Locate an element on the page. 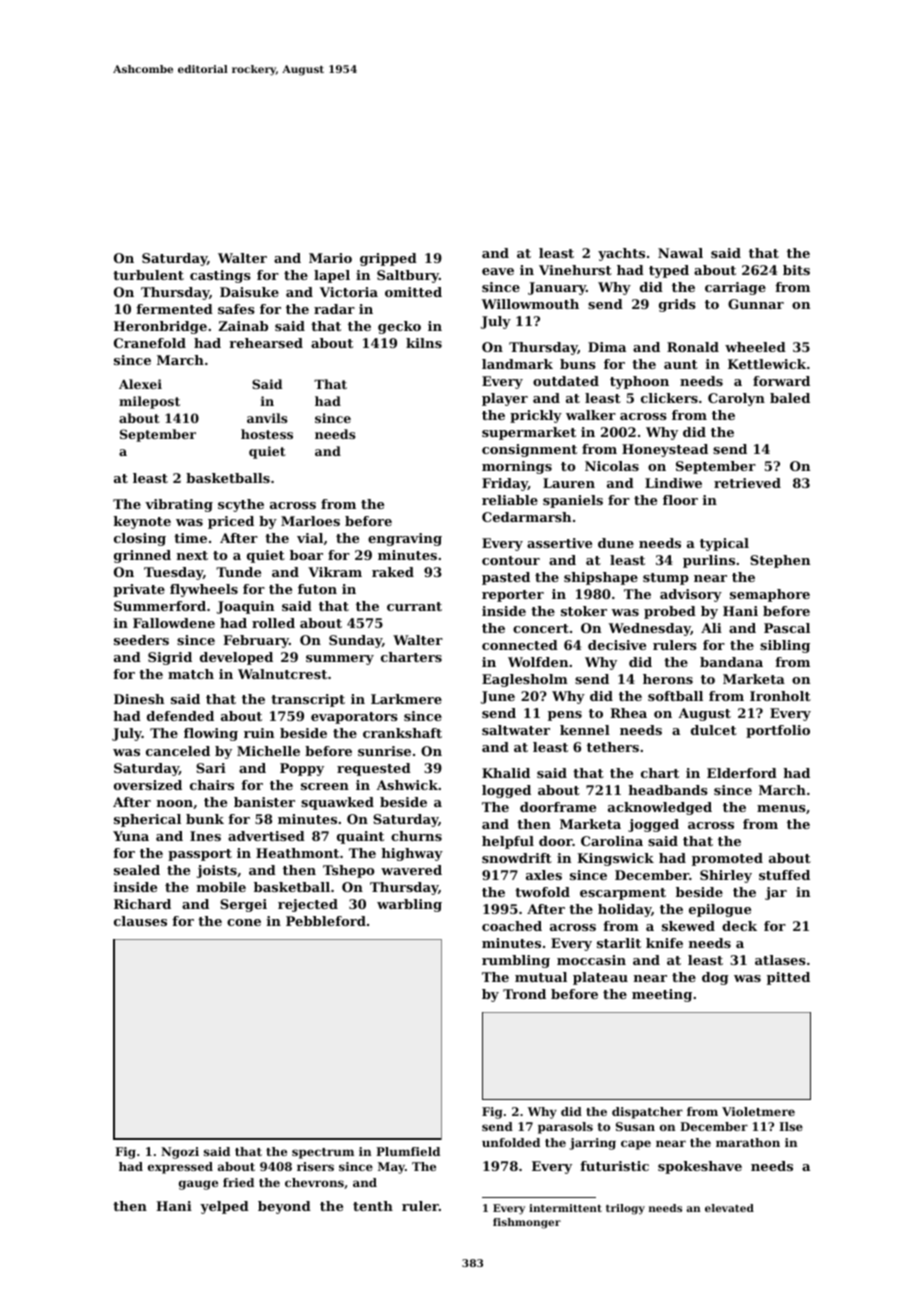  promoted is located at coordinates (727, 859).
